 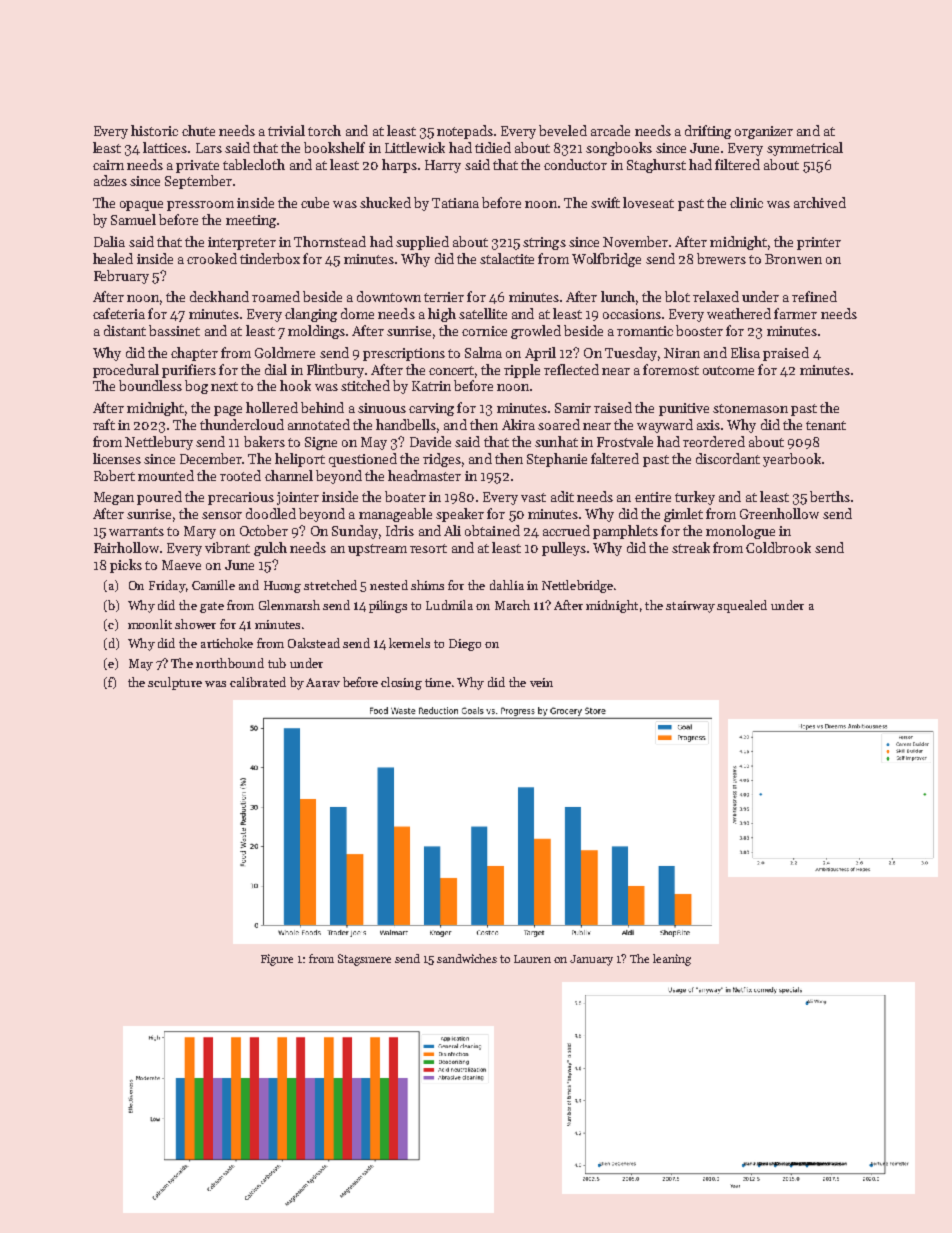 I want to click on adit, so click(x=562, y=496).
